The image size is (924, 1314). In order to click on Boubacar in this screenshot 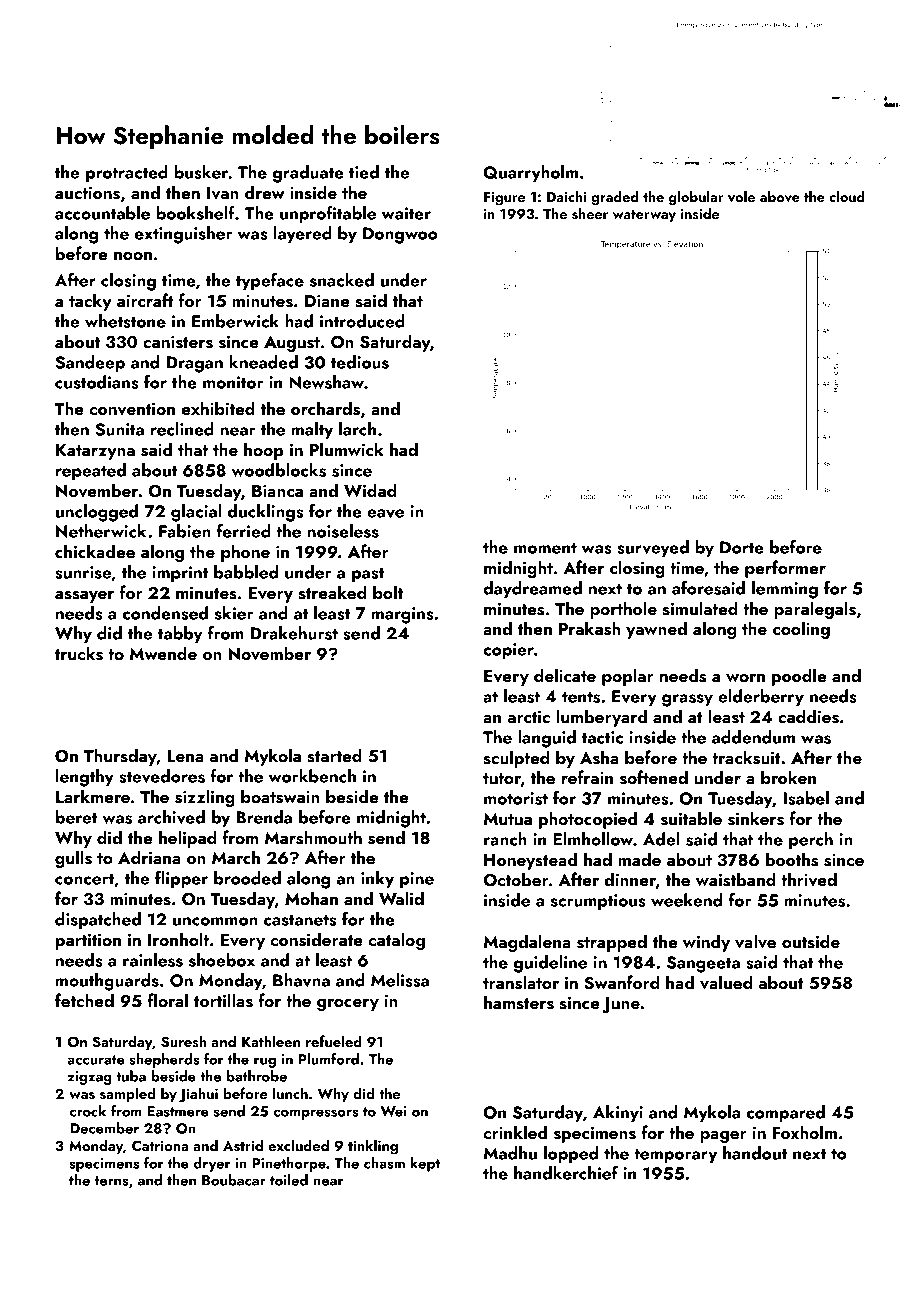, I will do `click(234, 1180)`.
